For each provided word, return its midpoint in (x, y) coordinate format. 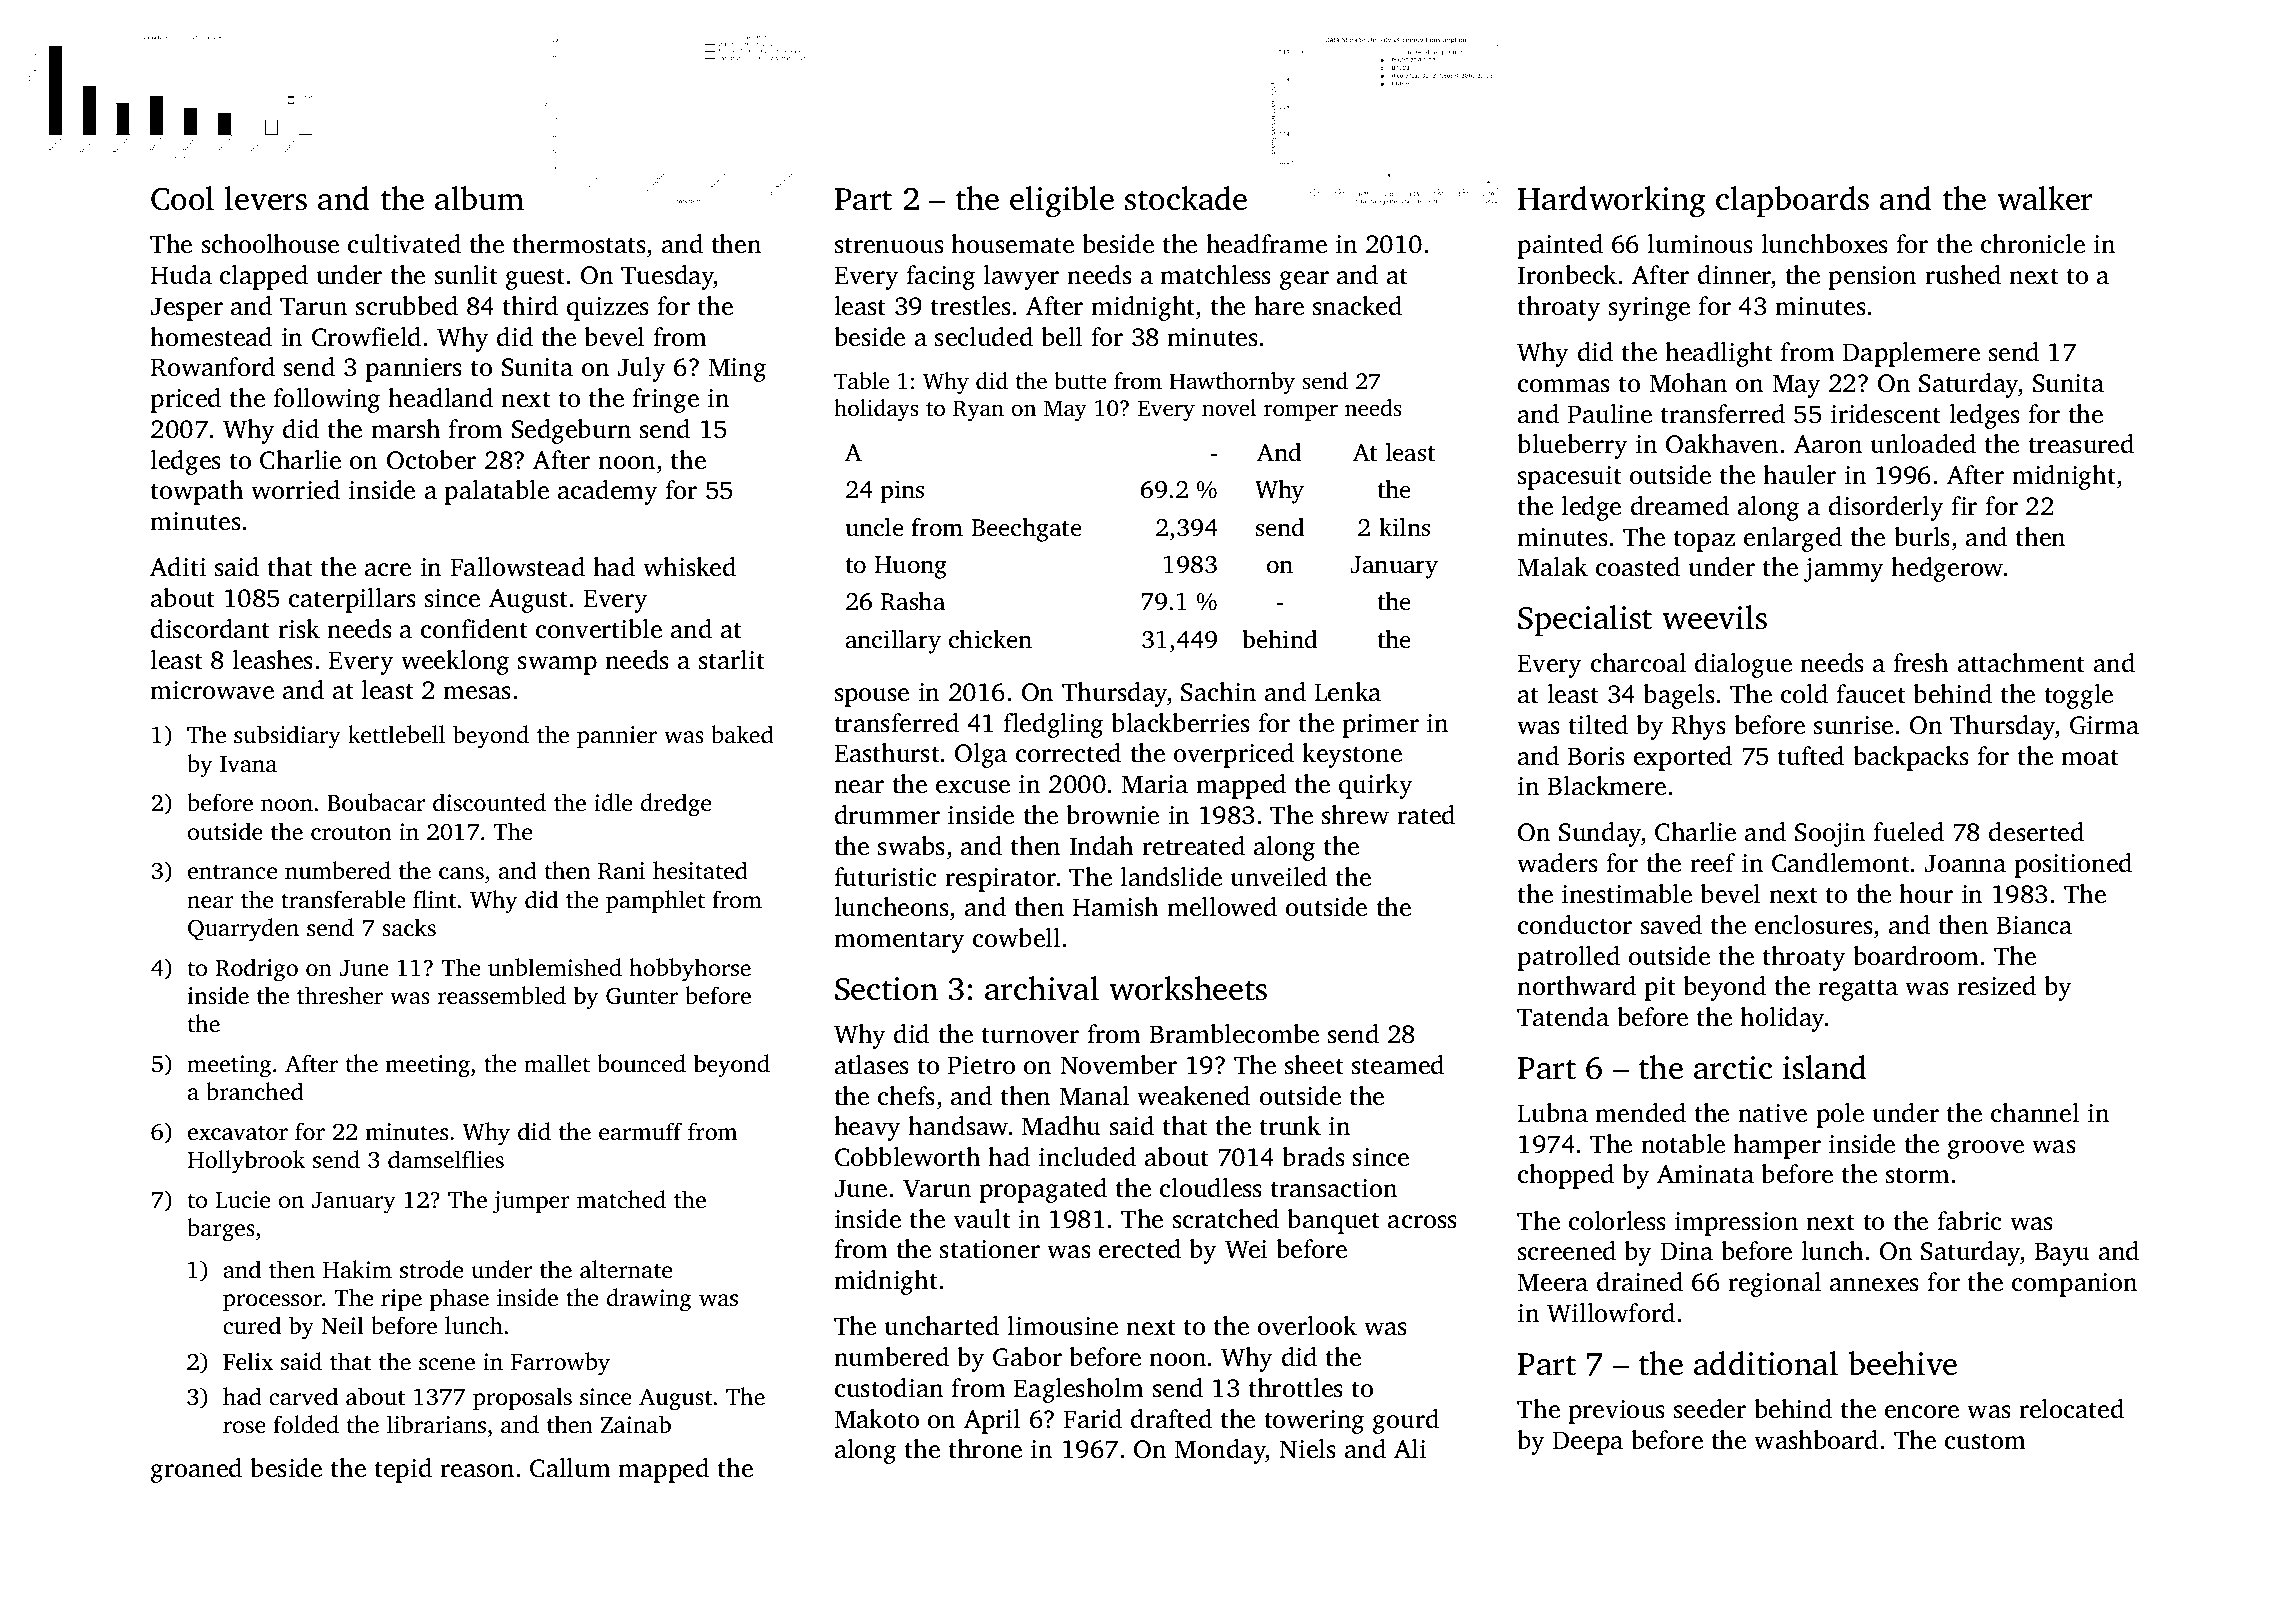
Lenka (1347, 692)
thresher (340, 995)
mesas (477, 693)
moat (2090, 757)
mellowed (1222, 907)
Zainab (636, 1424)
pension (1872, 278)
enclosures (1814, 925)
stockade (1186, 198)
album (479, 198)
